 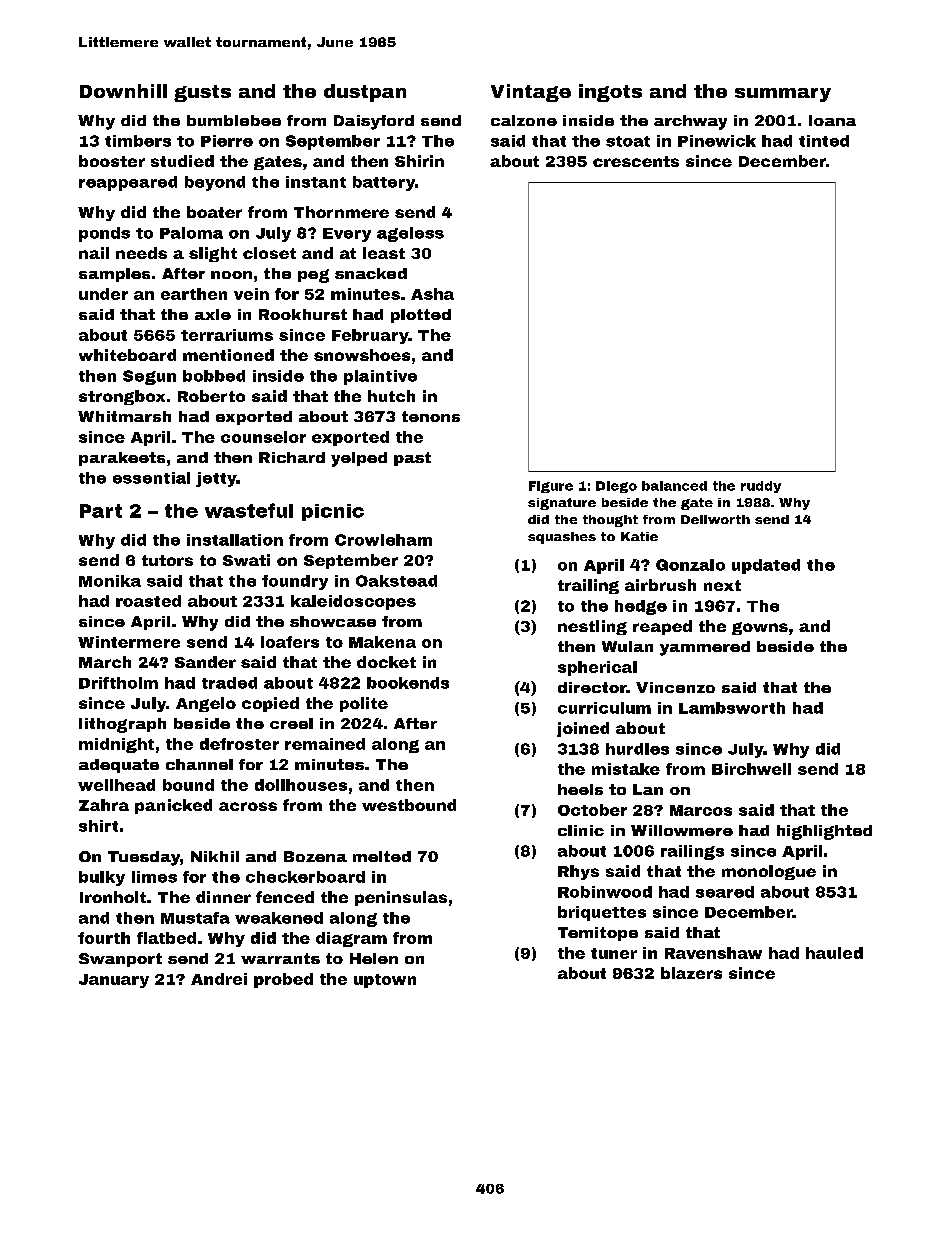 I want to click on mistake, so click(x=626, y=769).
